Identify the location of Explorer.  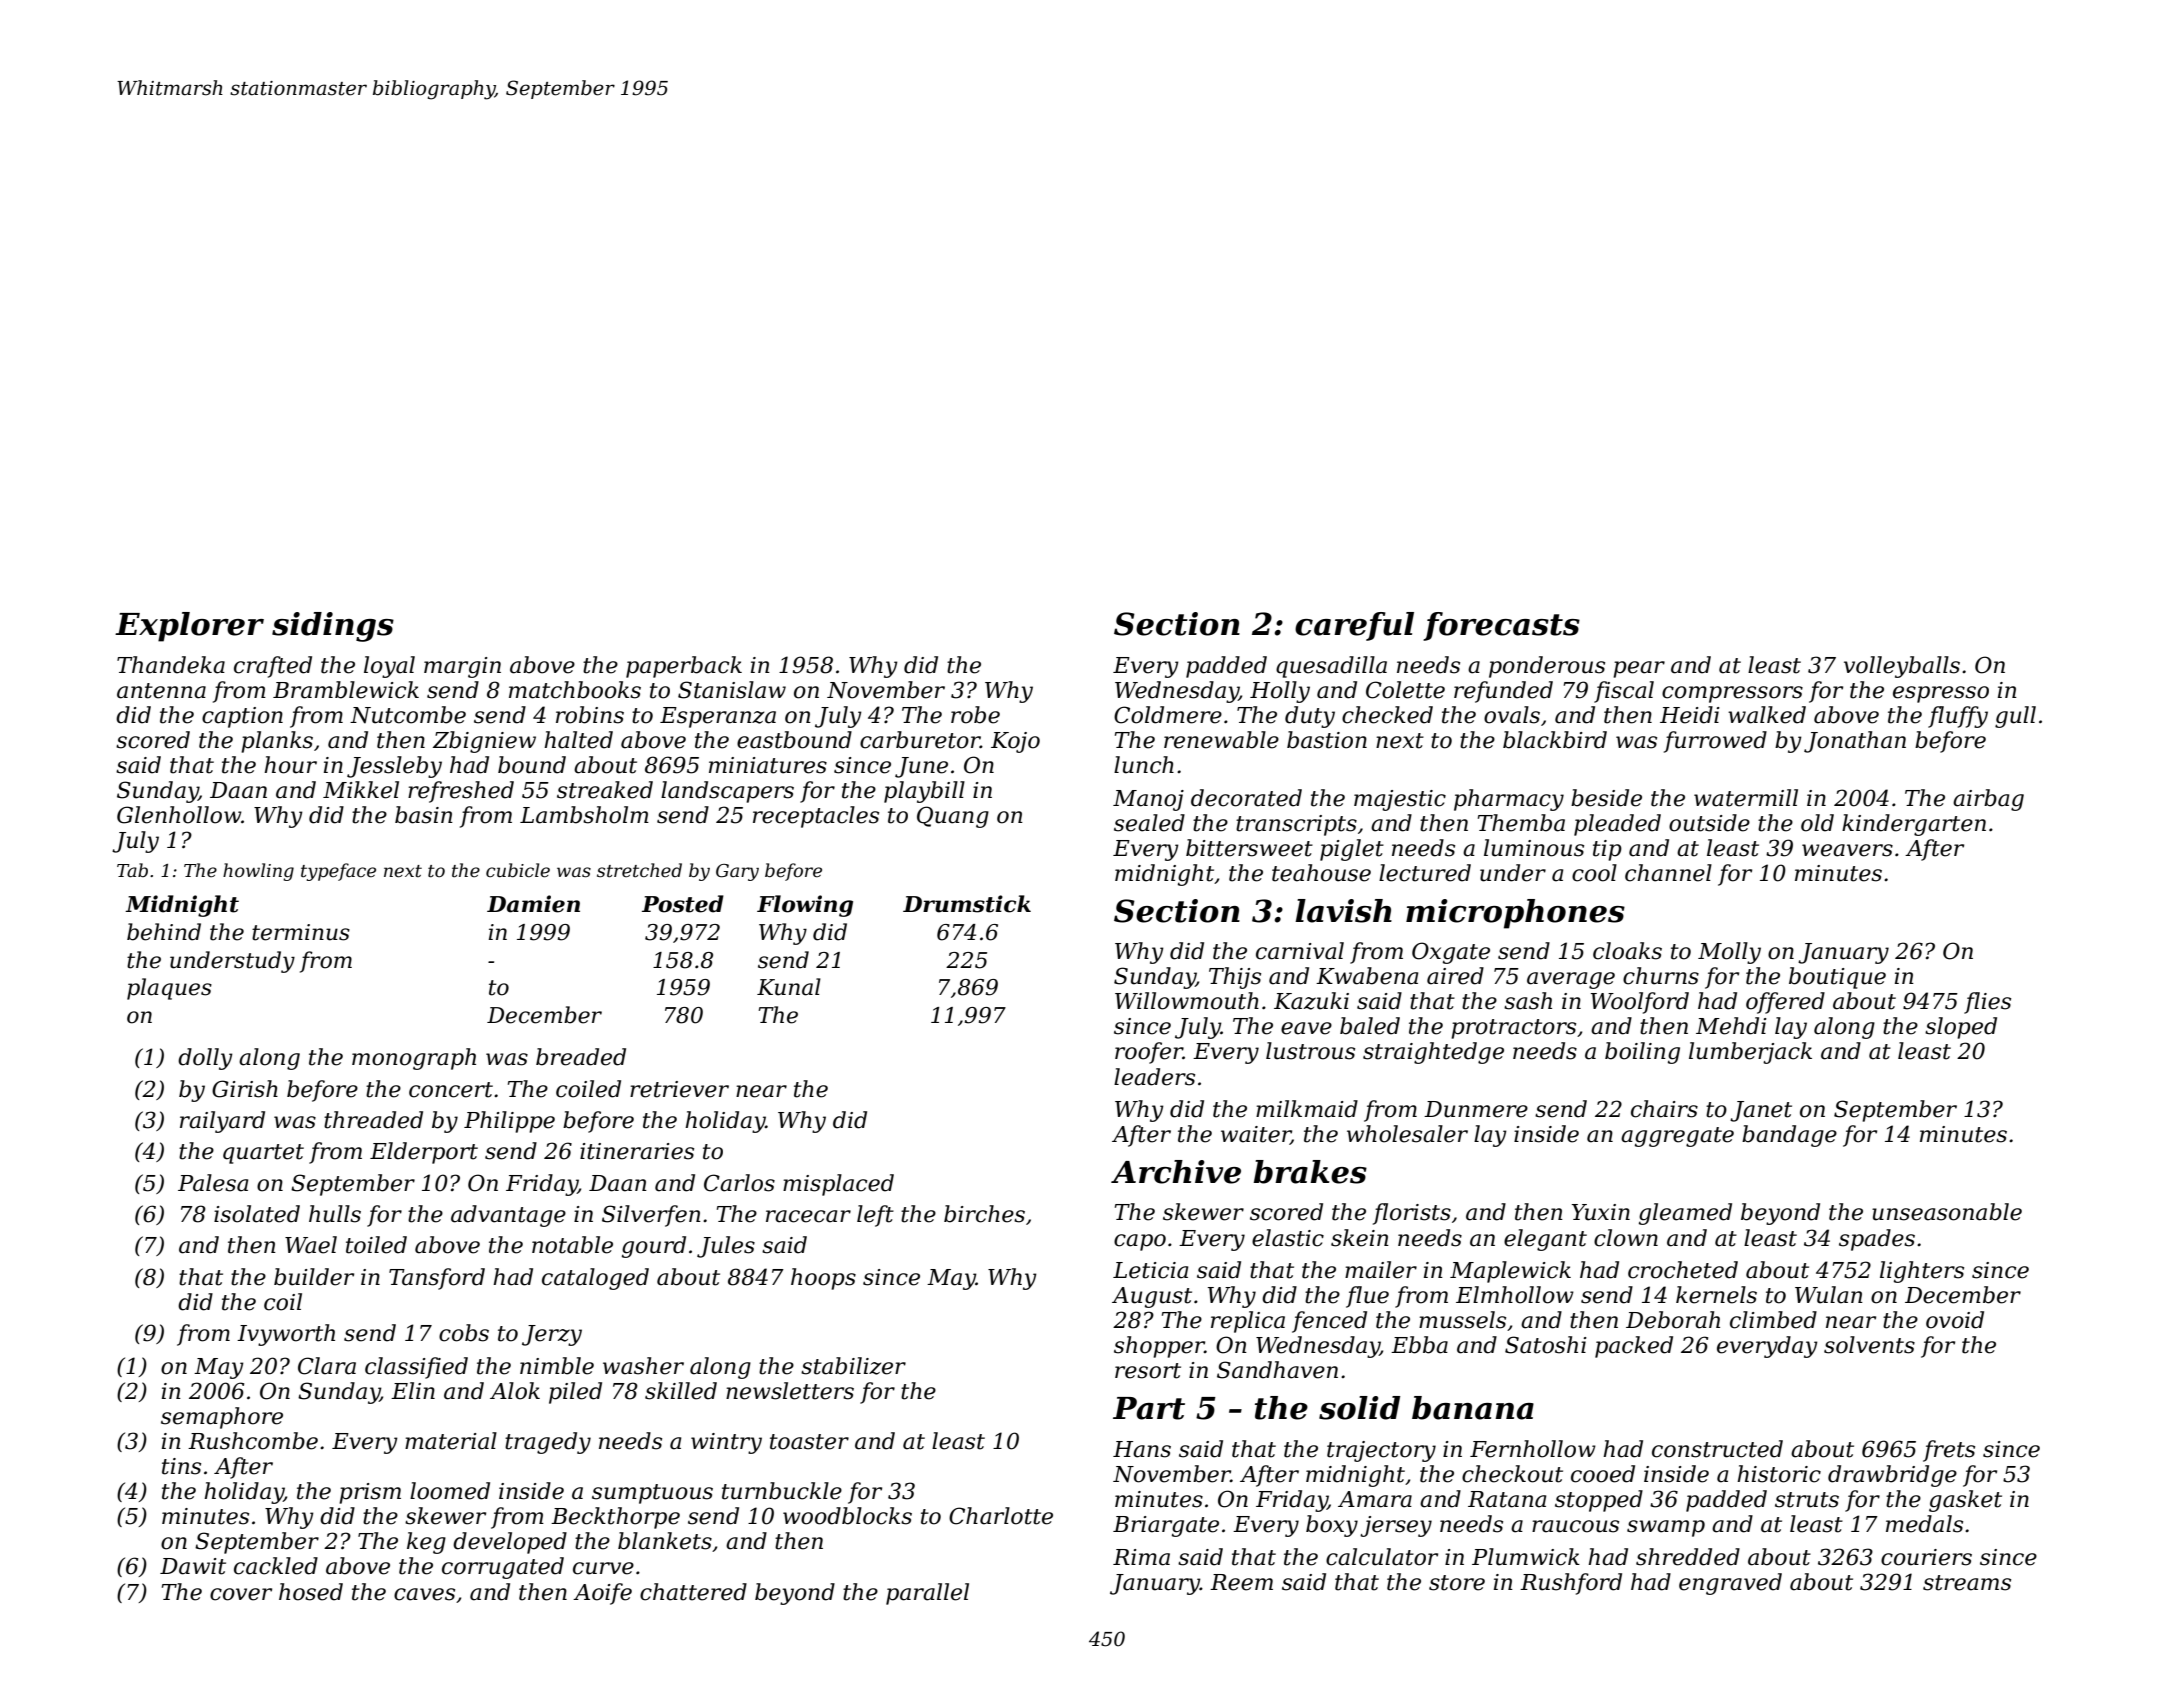
(189, 627).
